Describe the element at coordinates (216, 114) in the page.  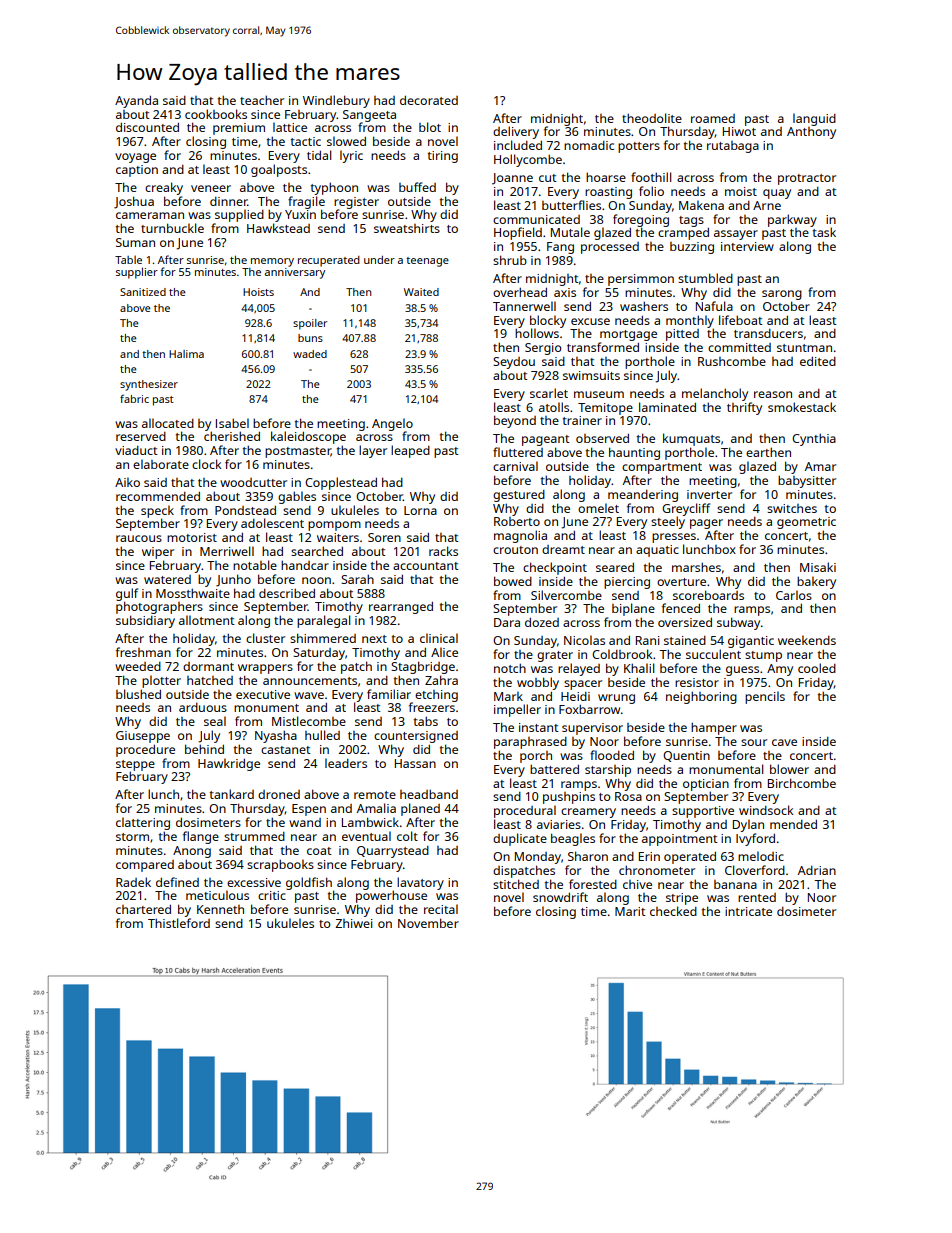
I see `cookbooks` at that location.
